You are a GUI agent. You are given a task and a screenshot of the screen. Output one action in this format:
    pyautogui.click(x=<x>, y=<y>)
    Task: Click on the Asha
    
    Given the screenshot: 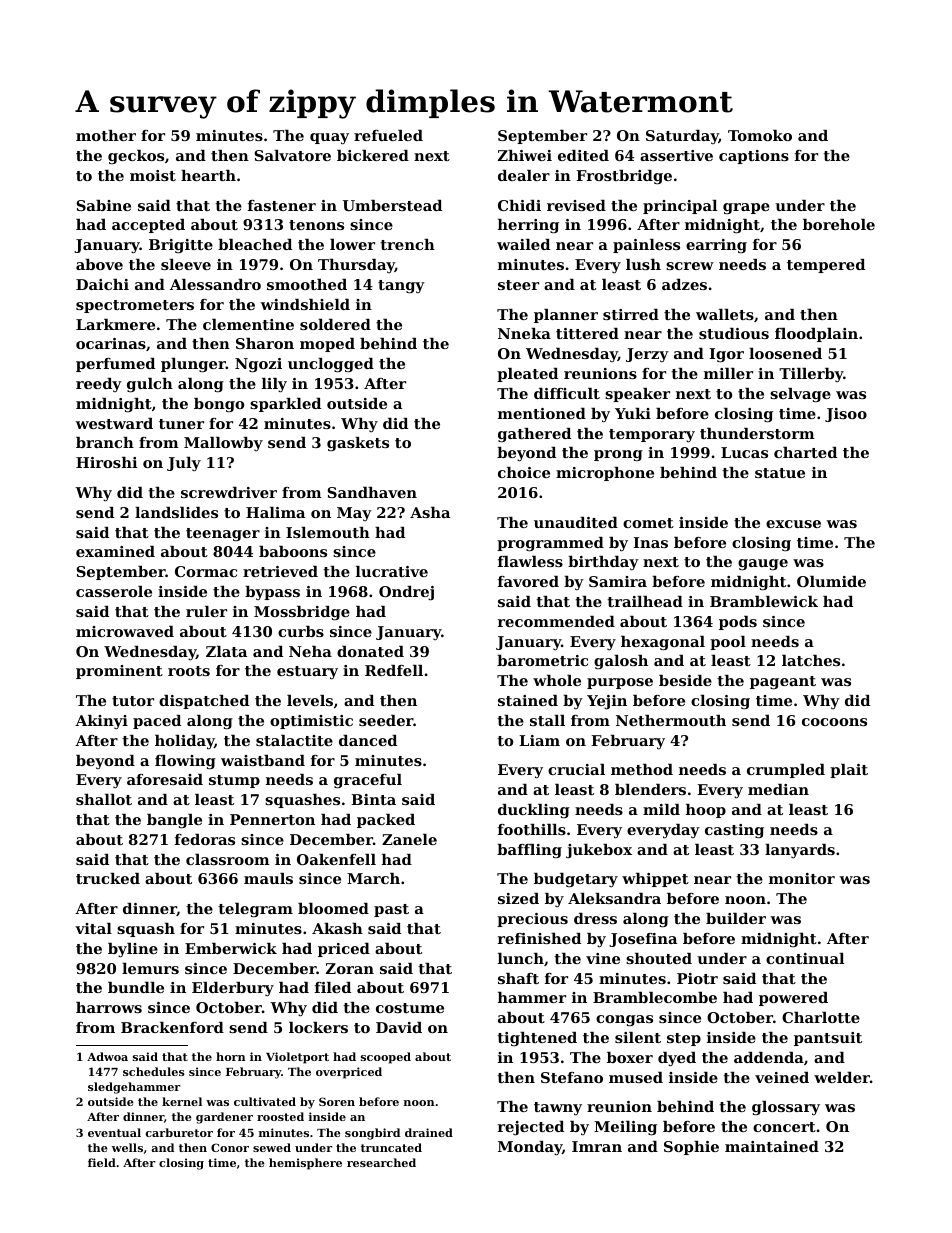 What is the action you would take?
    pyautogui.click(x=430, y=512)
